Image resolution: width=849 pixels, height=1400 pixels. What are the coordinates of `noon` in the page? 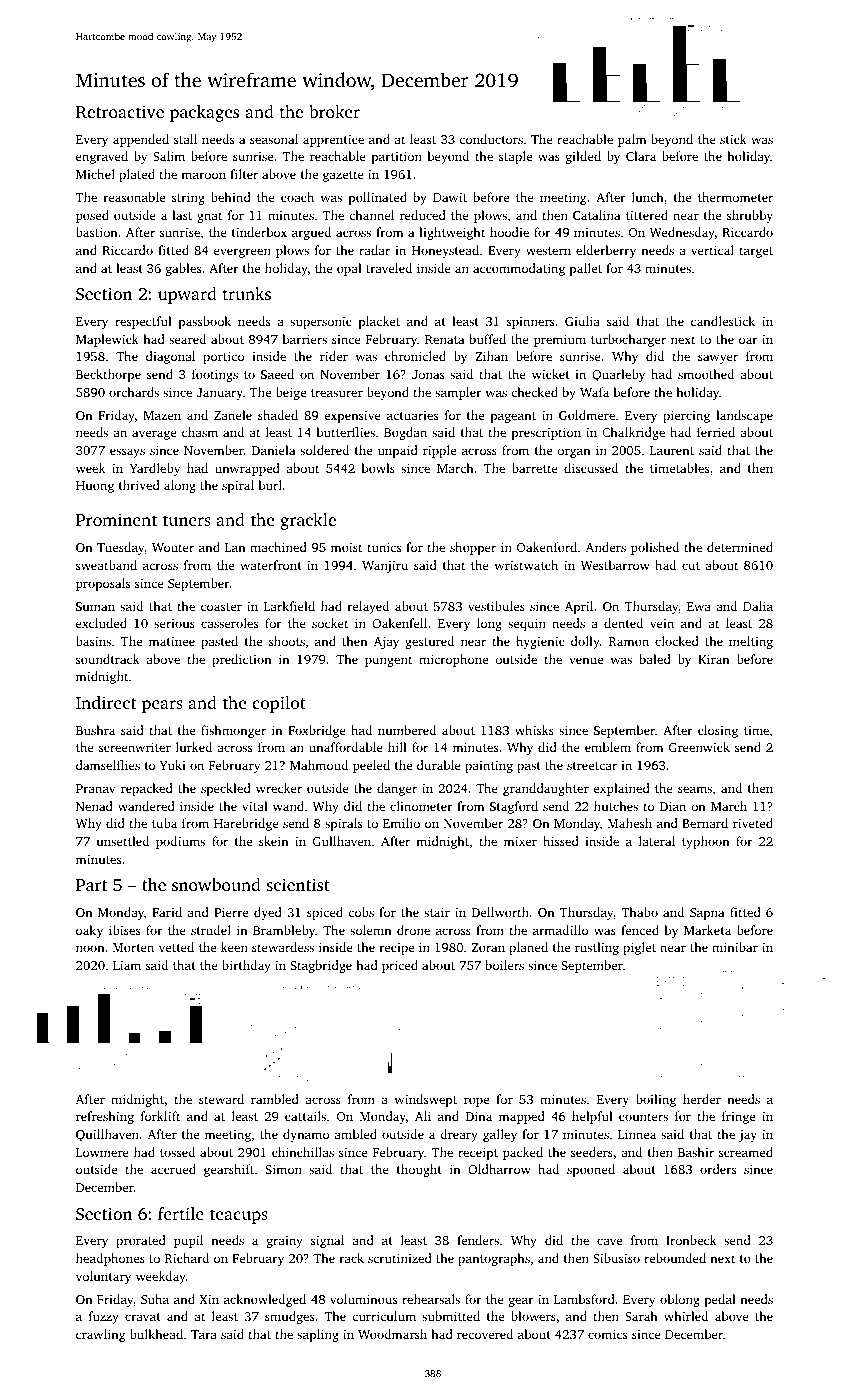 It's located at (90, 948).
